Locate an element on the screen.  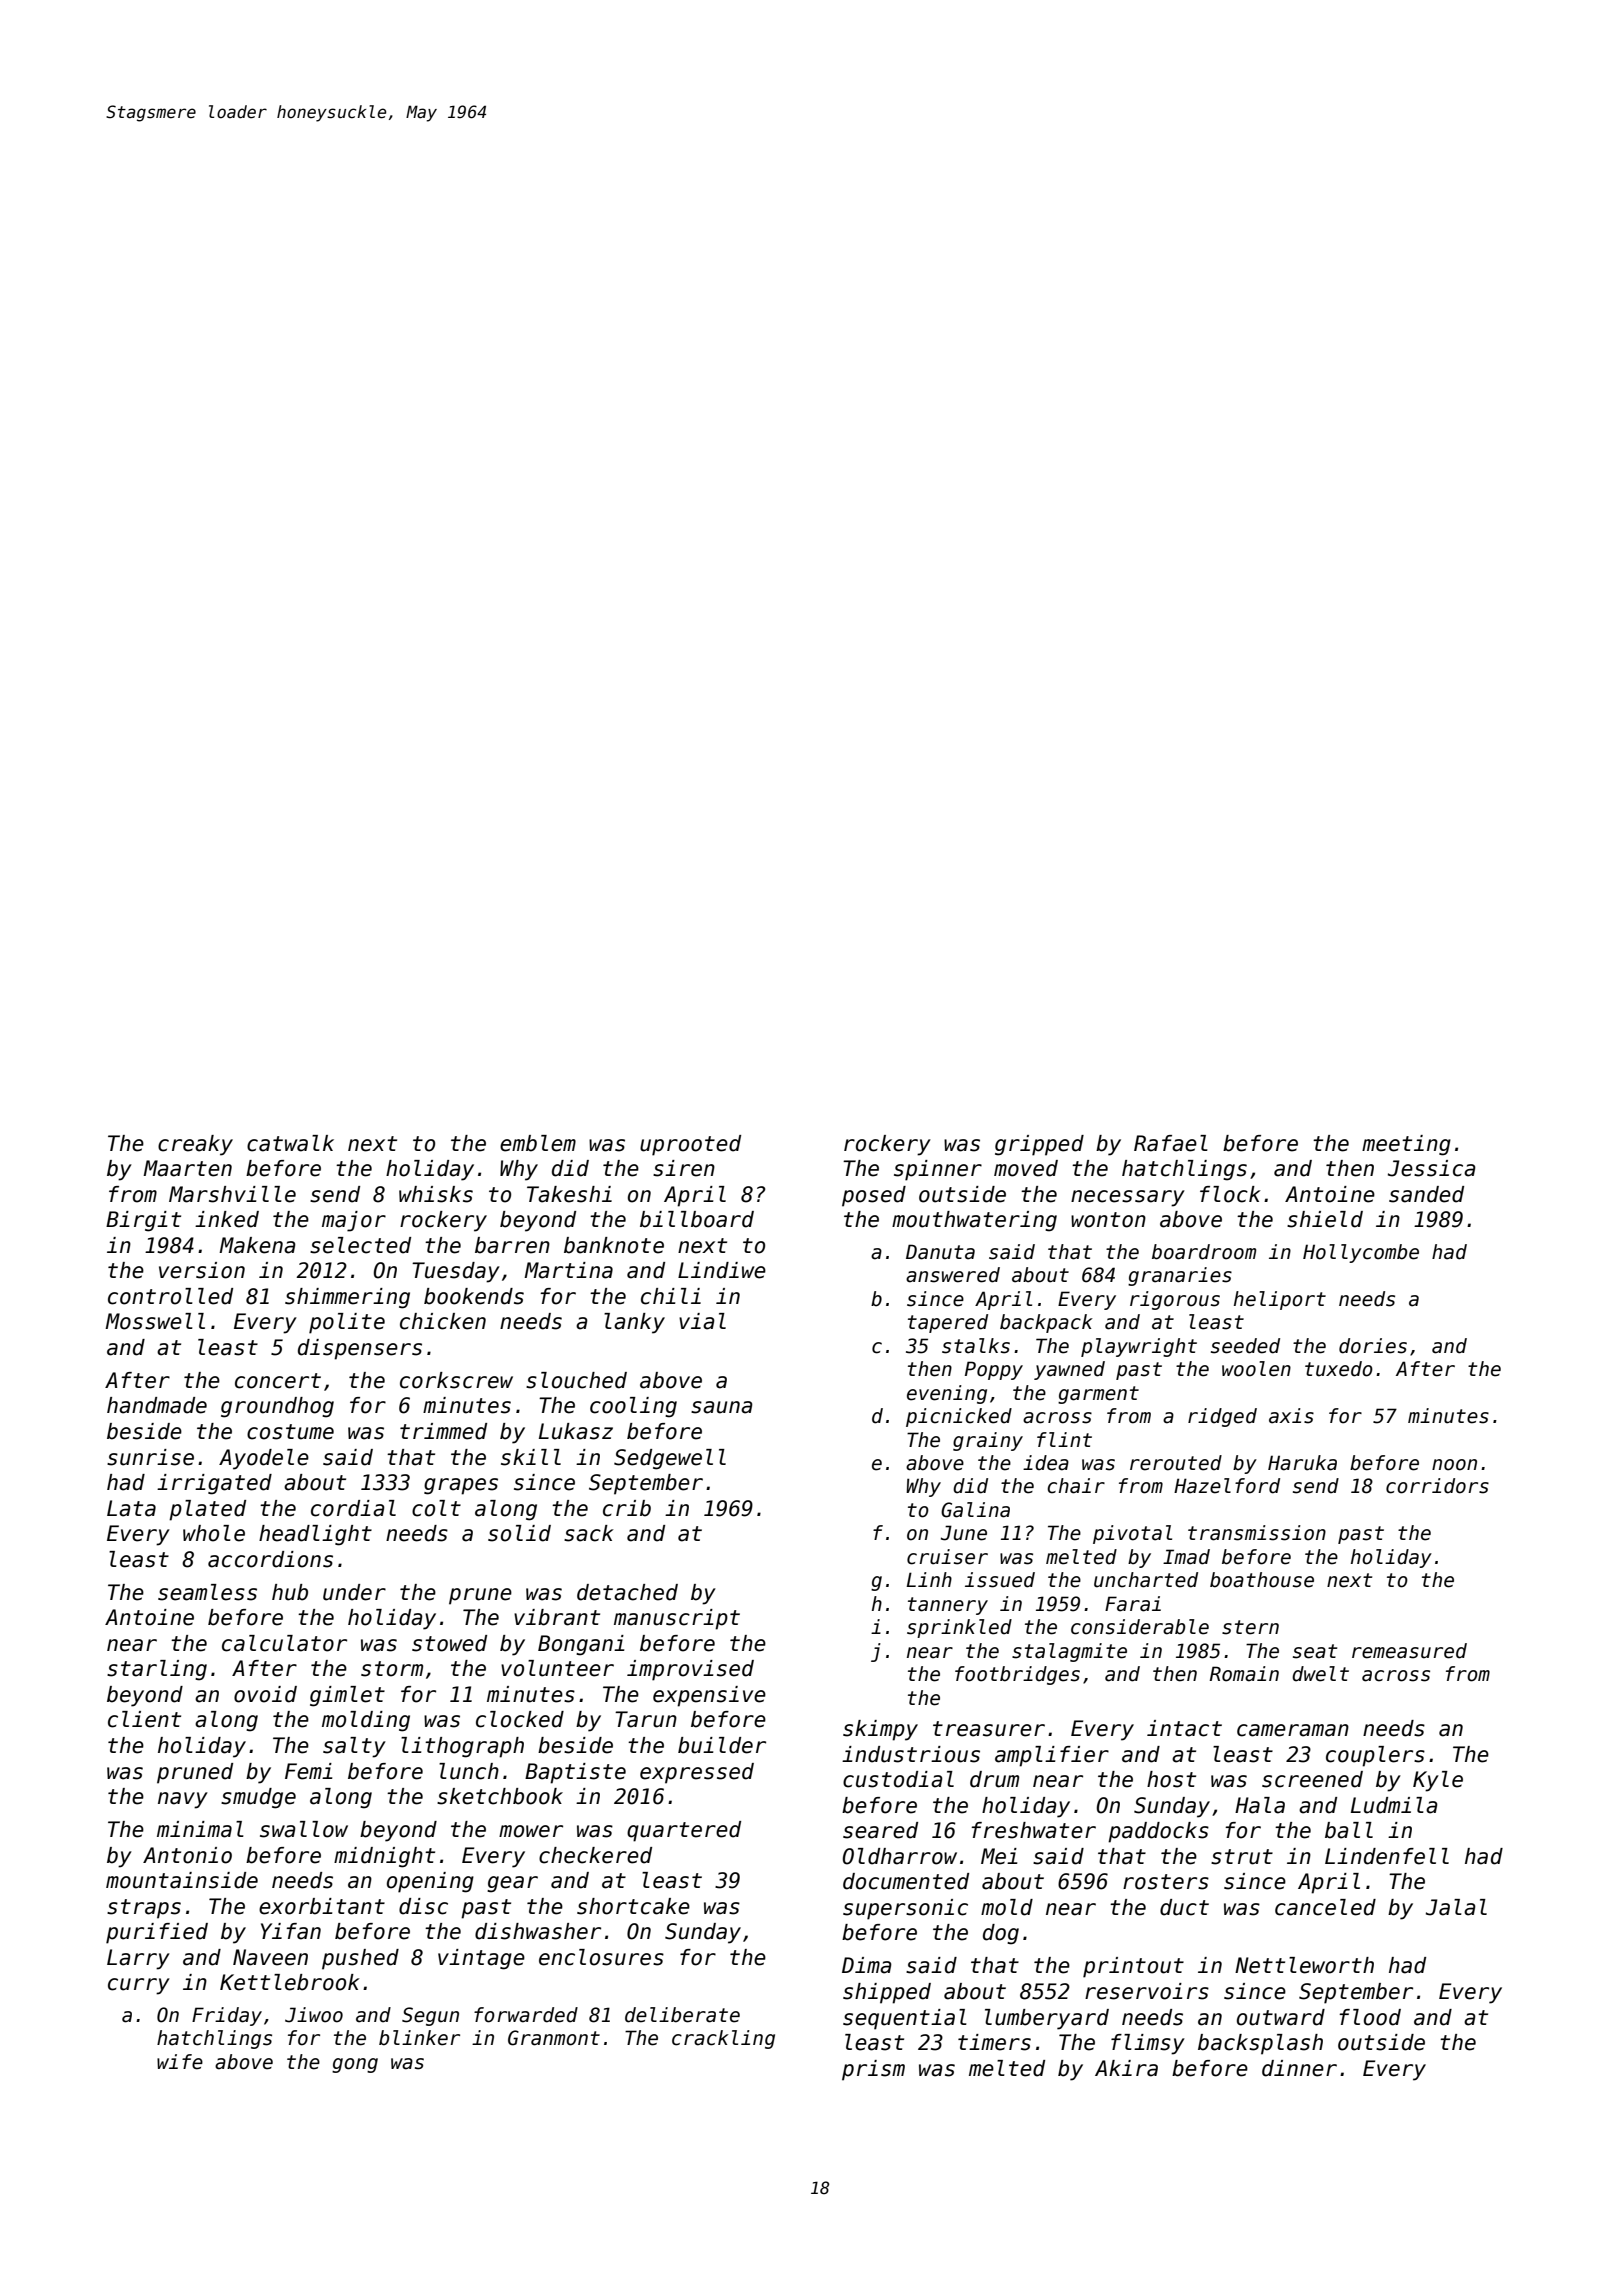
seeded is located at coordinates (1245, 1346).
